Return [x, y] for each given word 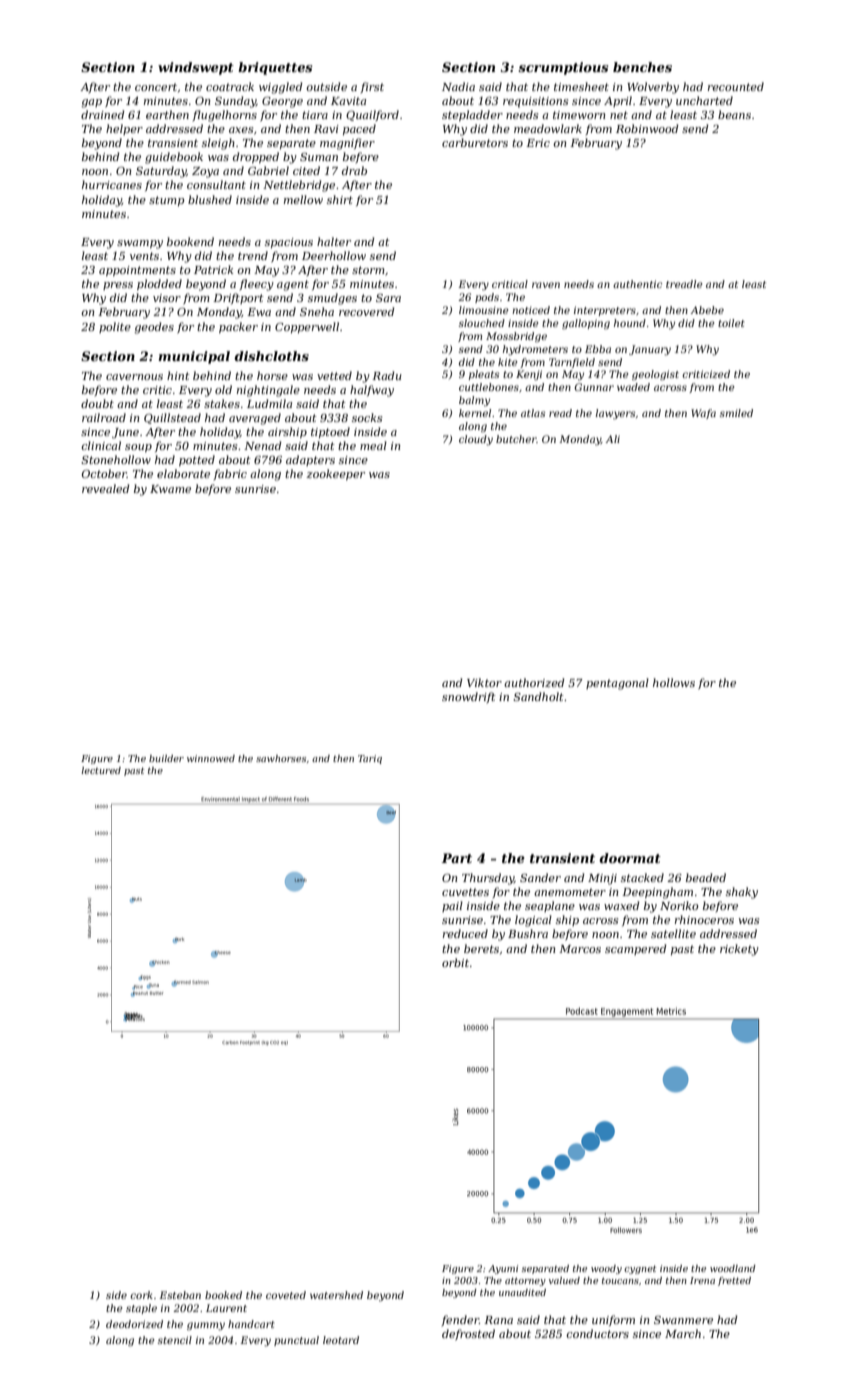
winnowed [211, 758]
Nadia [458, 86]
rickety [739, 950]
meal [373, 445]
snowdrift [469, 697]
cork [141, 1295]
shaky [742, 893]
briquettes [275, 68]
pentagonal [617, 684]
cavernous [134, 377]
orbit [455, 962]
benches [642, 67]
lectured [101, 770]
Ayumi [503, 1269]
